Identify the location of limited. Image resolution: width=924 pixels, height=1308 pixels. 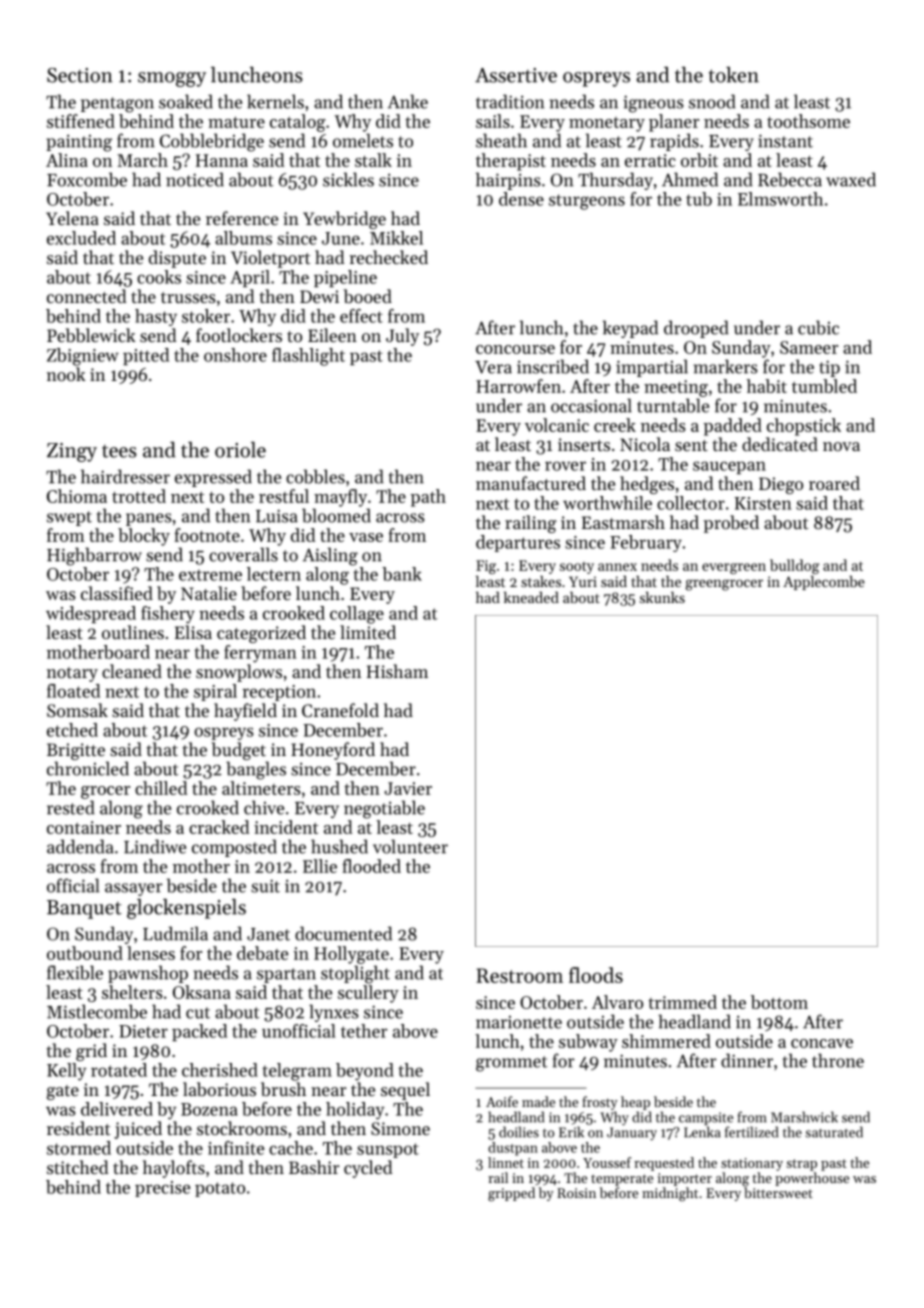
(368, 632).
